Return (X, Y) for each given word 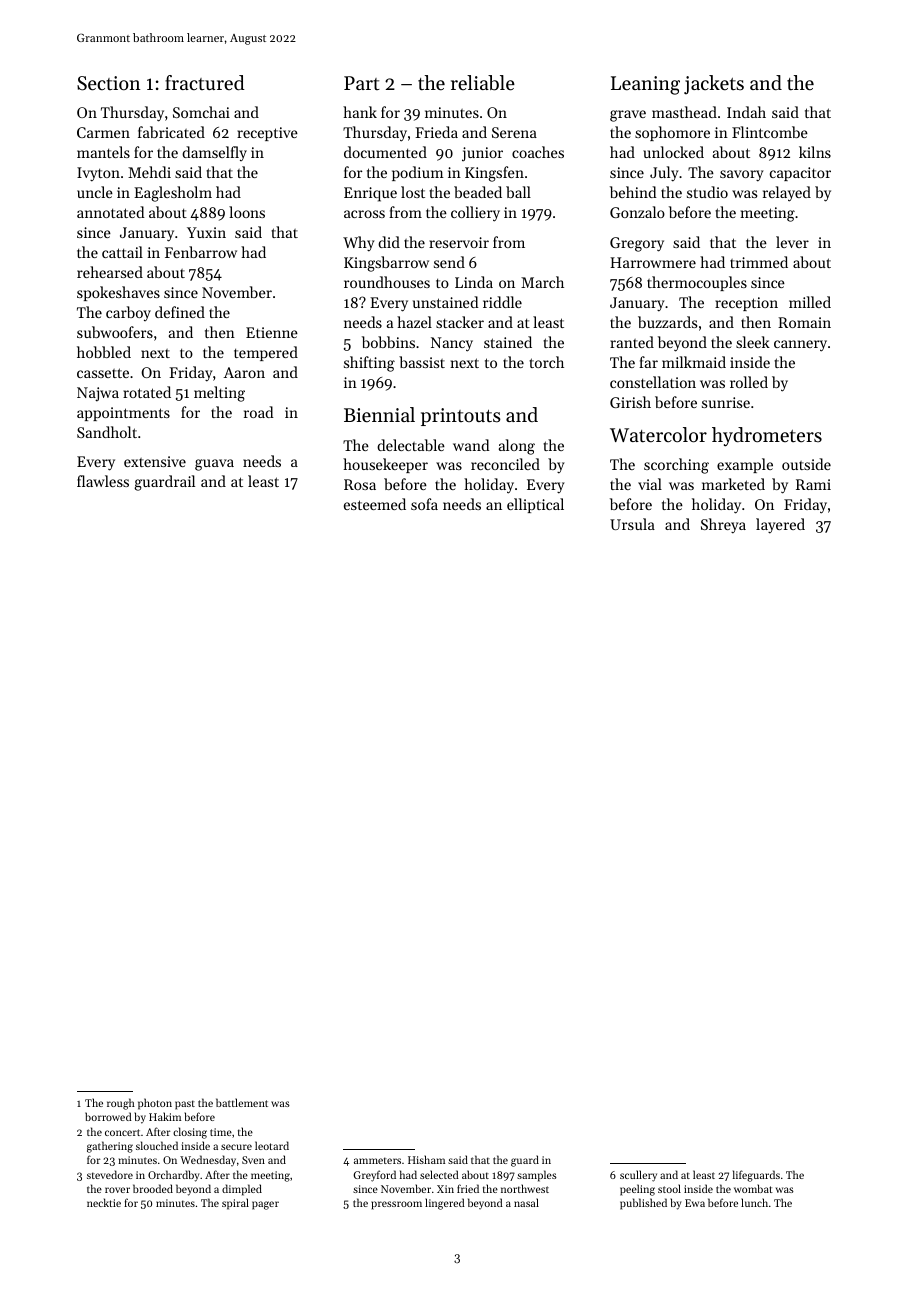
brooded (153, 1188)
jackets (714, 85)
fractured (205, 83)
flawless (103, 481)
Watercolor (658, 435)
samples (537, 1176)
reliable (483, 83)
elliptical (535, 505)
